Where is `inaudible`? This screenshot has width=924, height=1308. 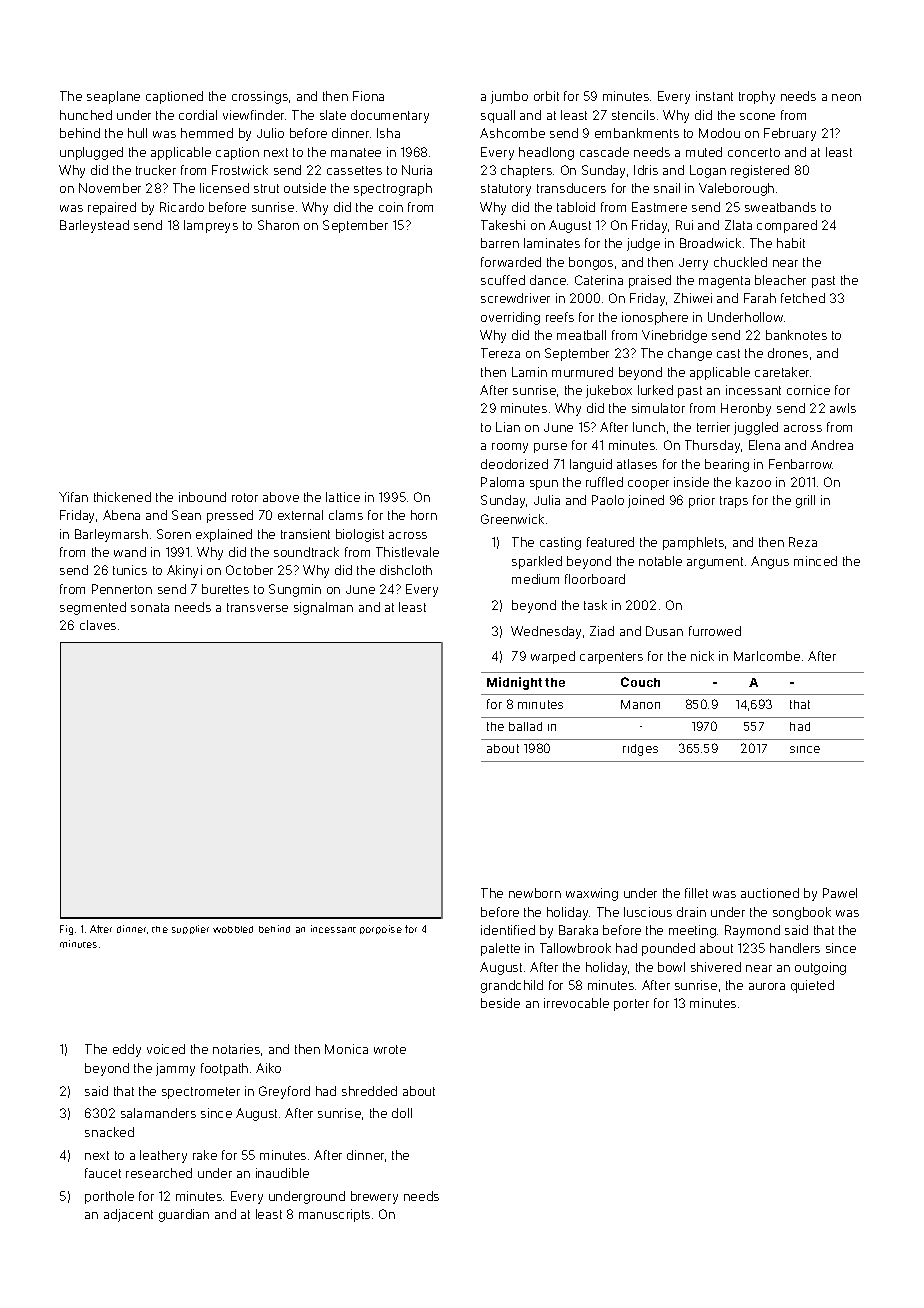 inaudible is located at coordinates (282, 1173).
